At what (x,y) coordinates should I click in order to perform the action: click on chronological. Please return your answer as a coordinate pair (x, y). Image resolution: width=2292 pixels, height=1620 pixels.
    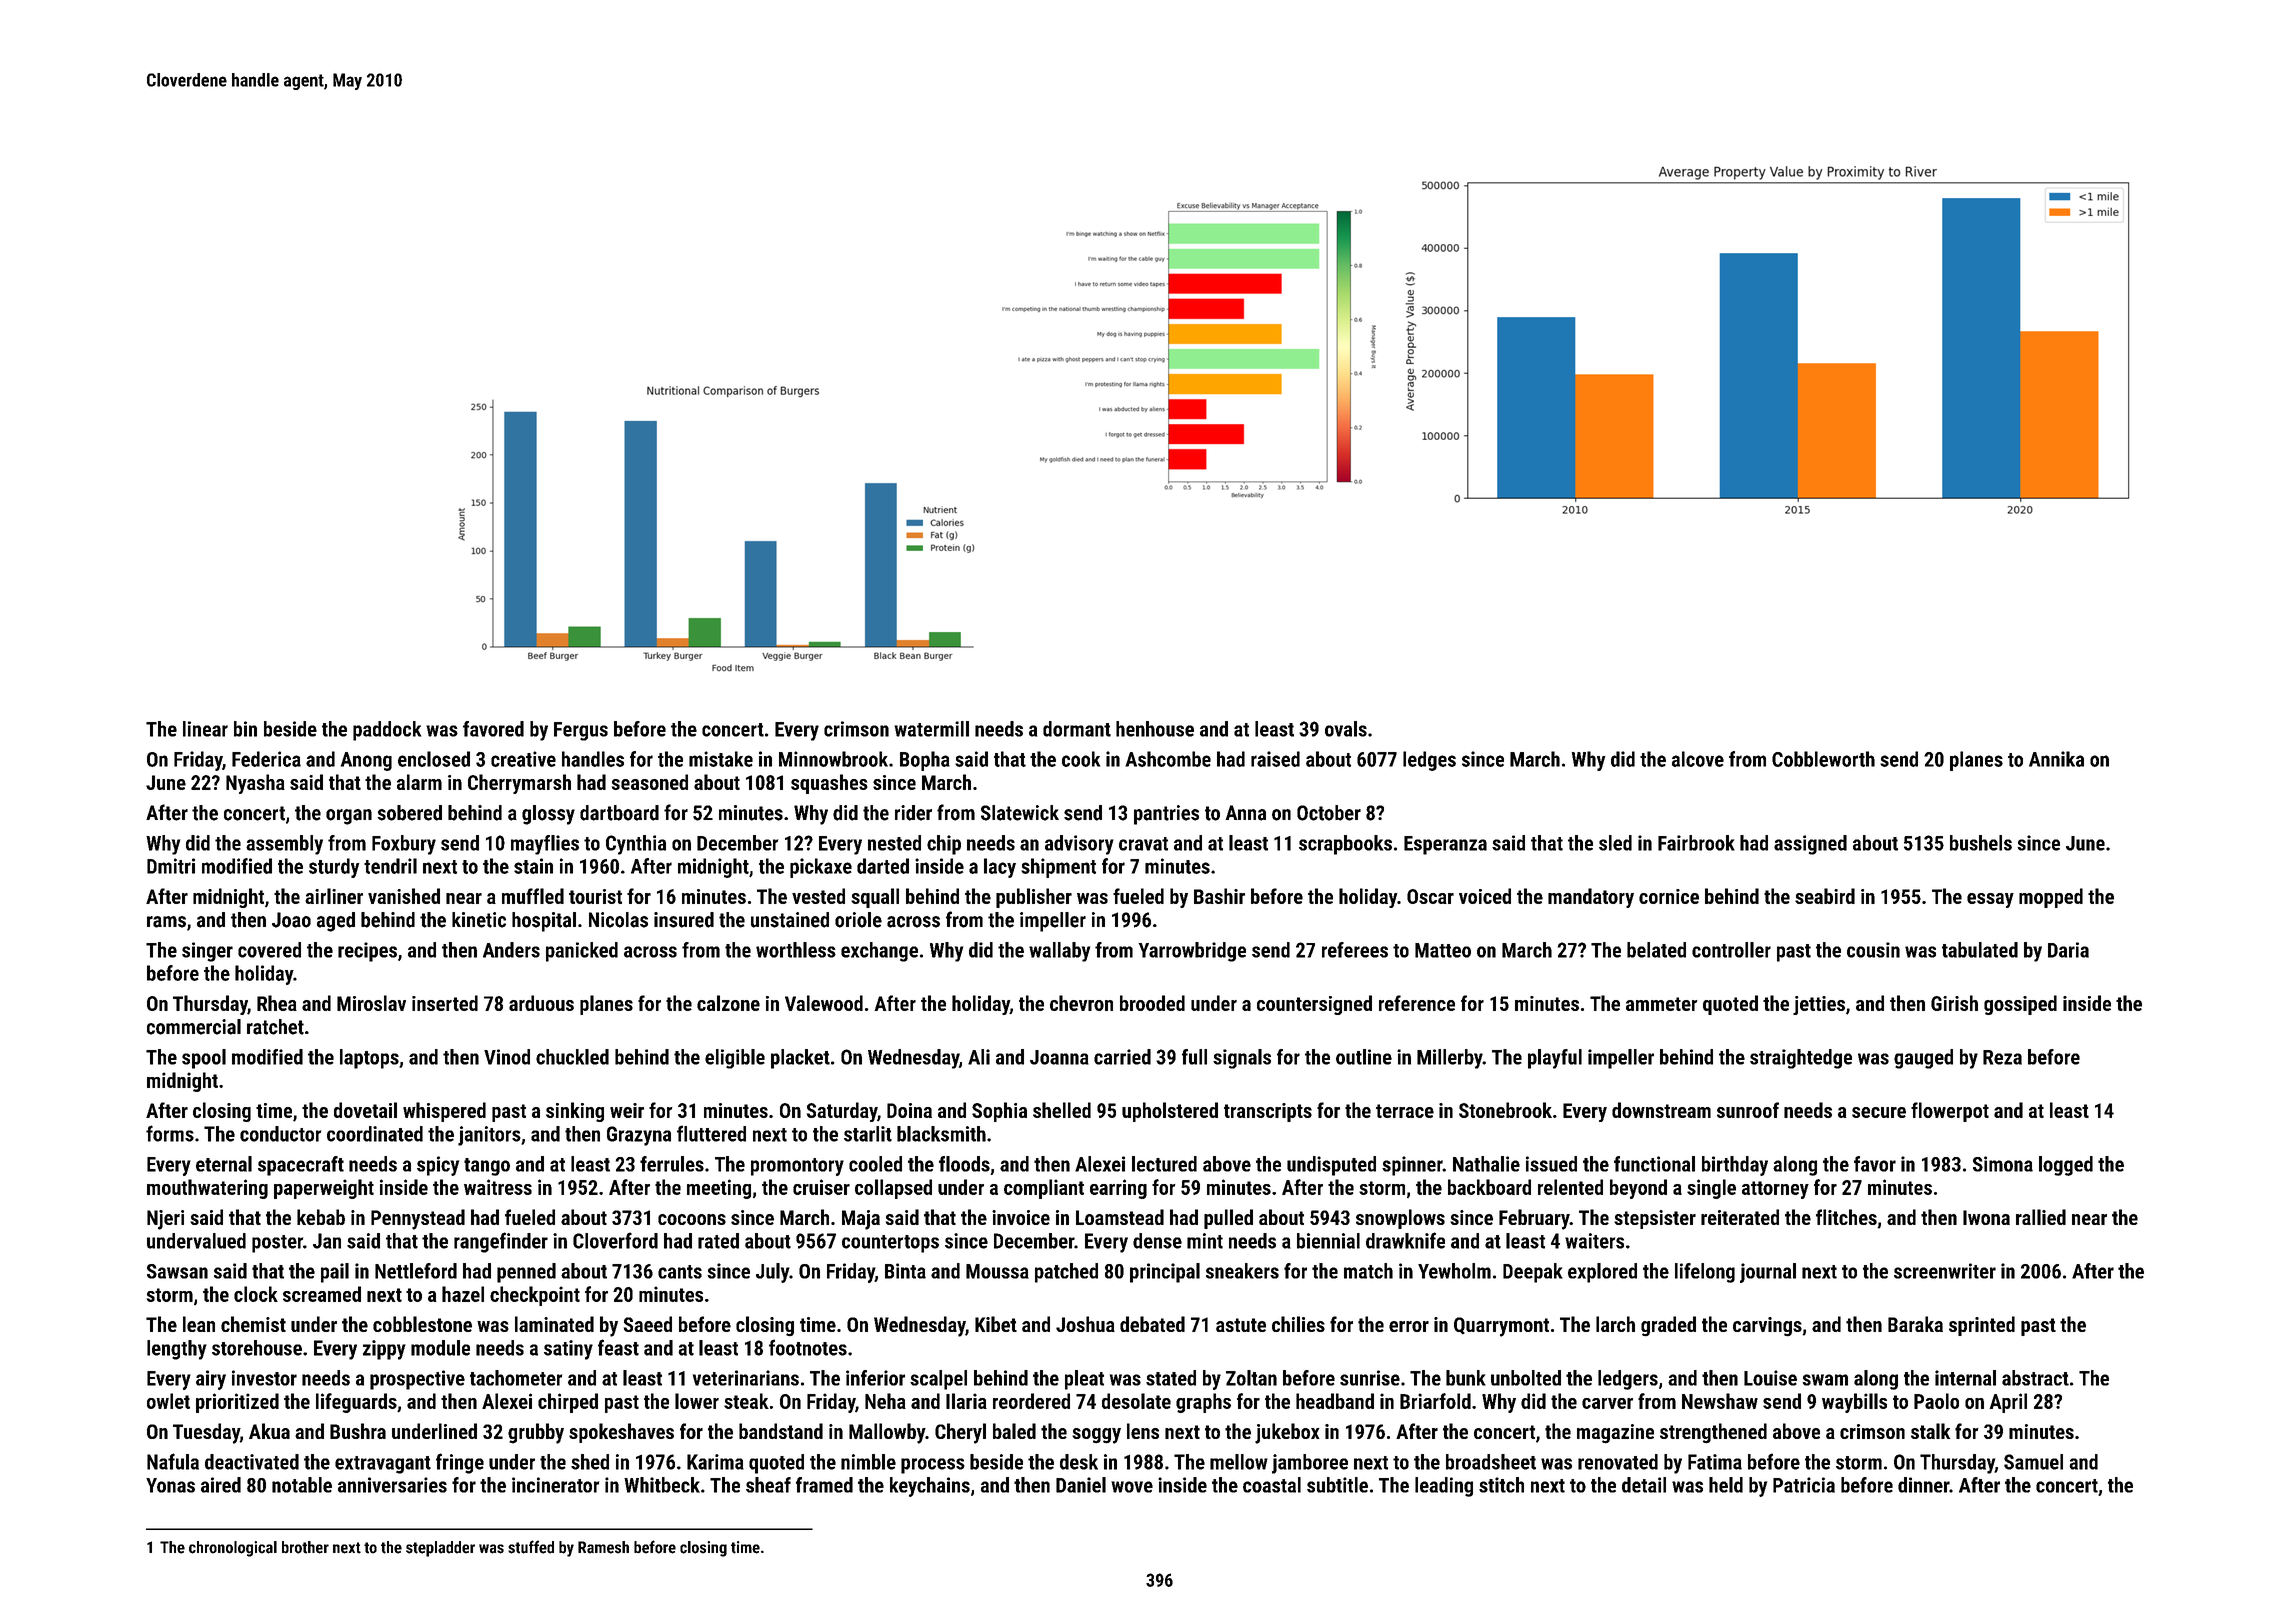
    Looking at the image, I should click on (233, 1549).
